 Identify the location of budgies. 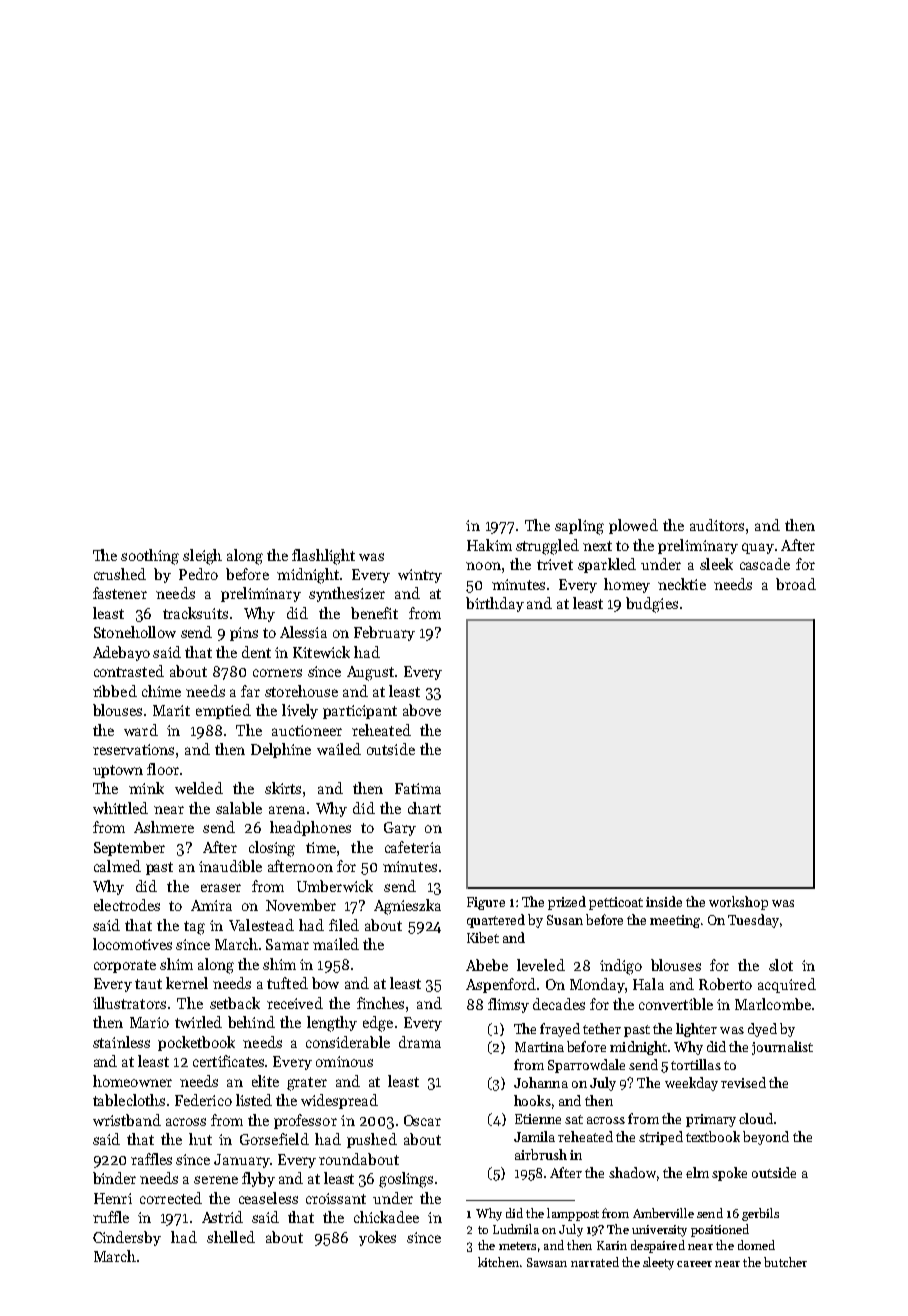
(652, 605).
